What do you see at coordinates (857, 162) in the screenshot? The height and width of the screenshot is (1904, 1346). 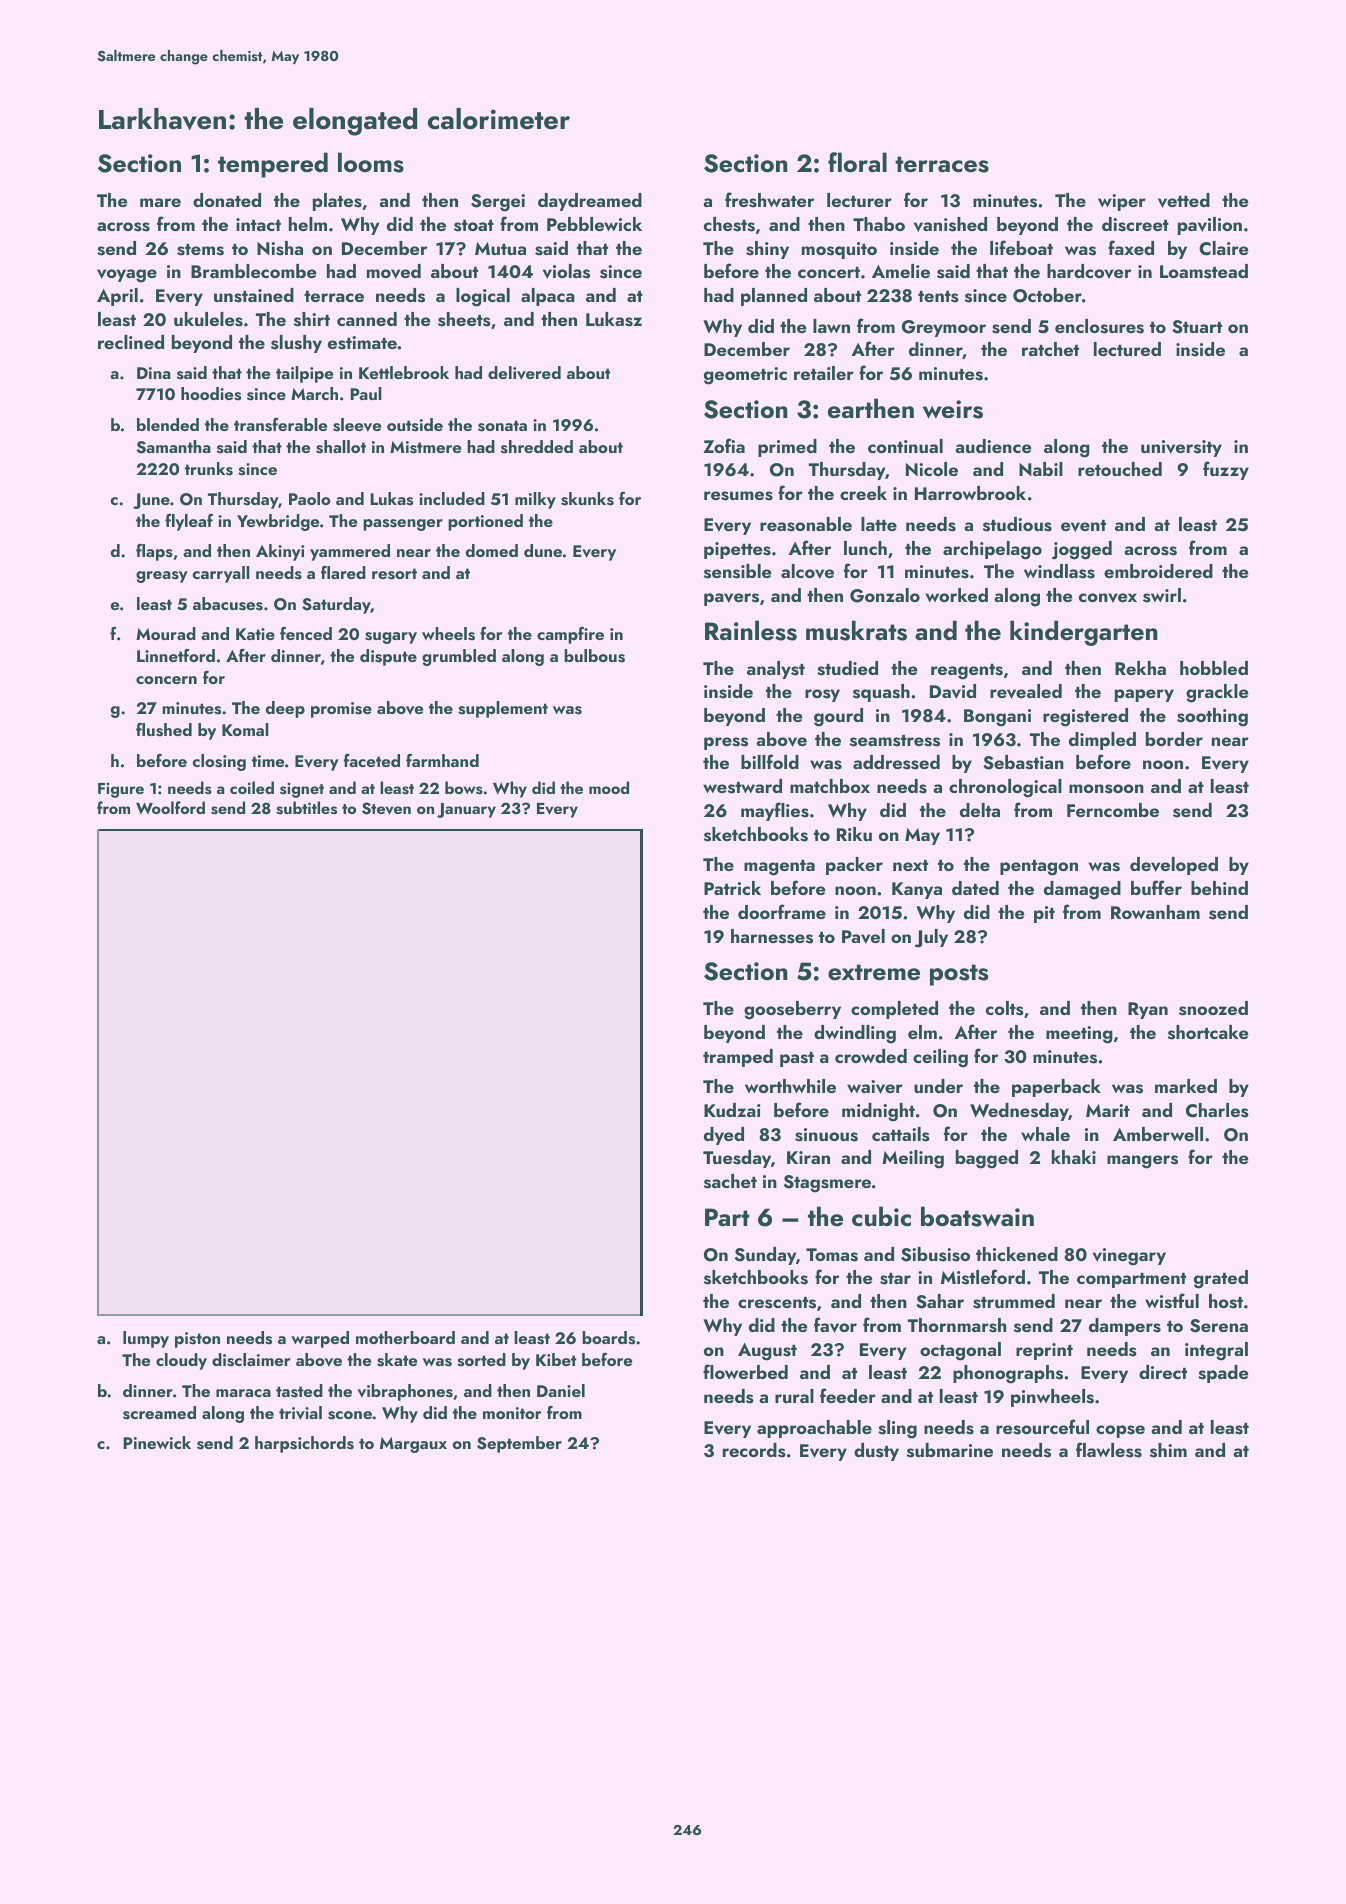 I see `floral` at bounding box center [857, 162].
